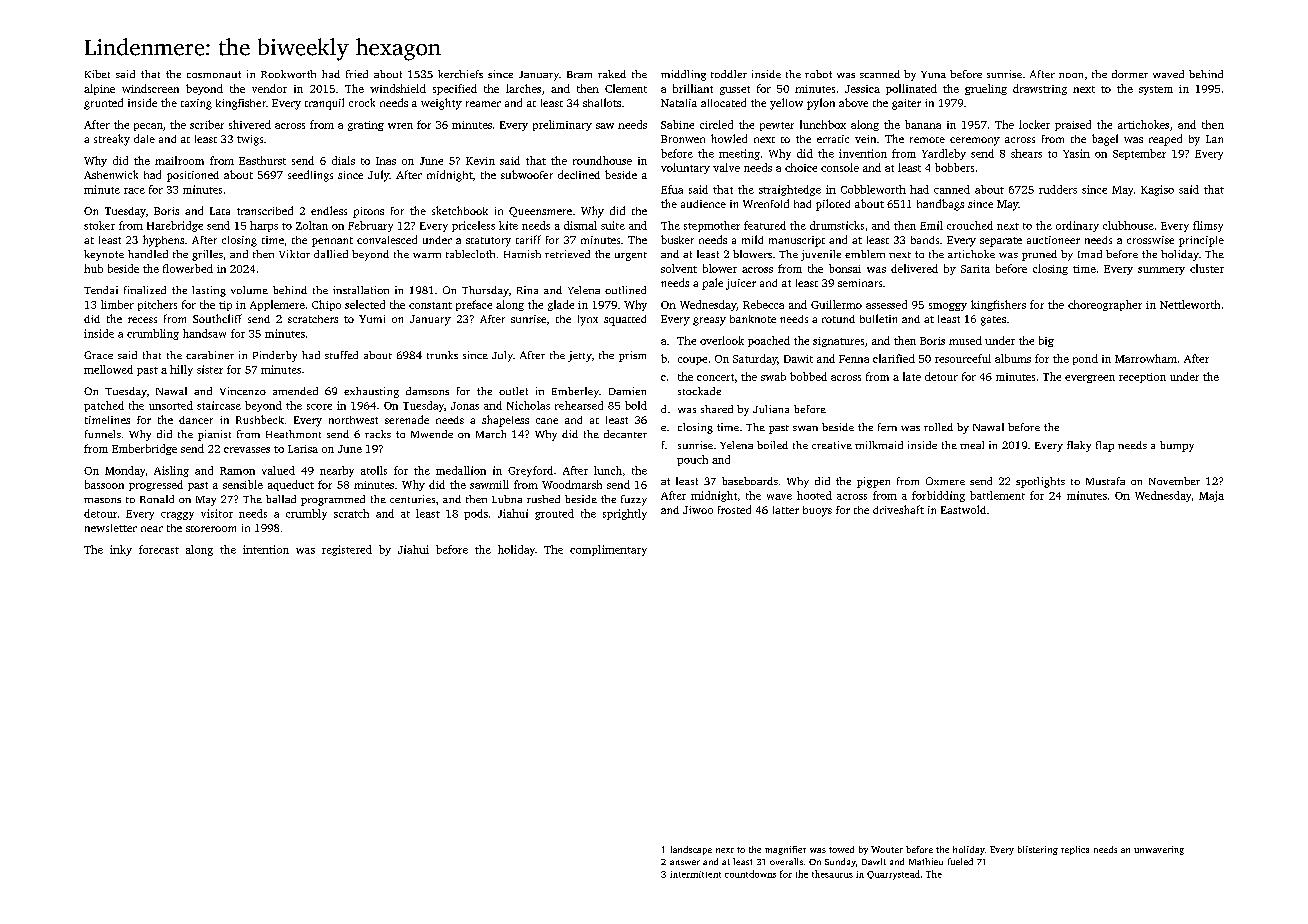  I want to click on flap, so click(1105, 446).
